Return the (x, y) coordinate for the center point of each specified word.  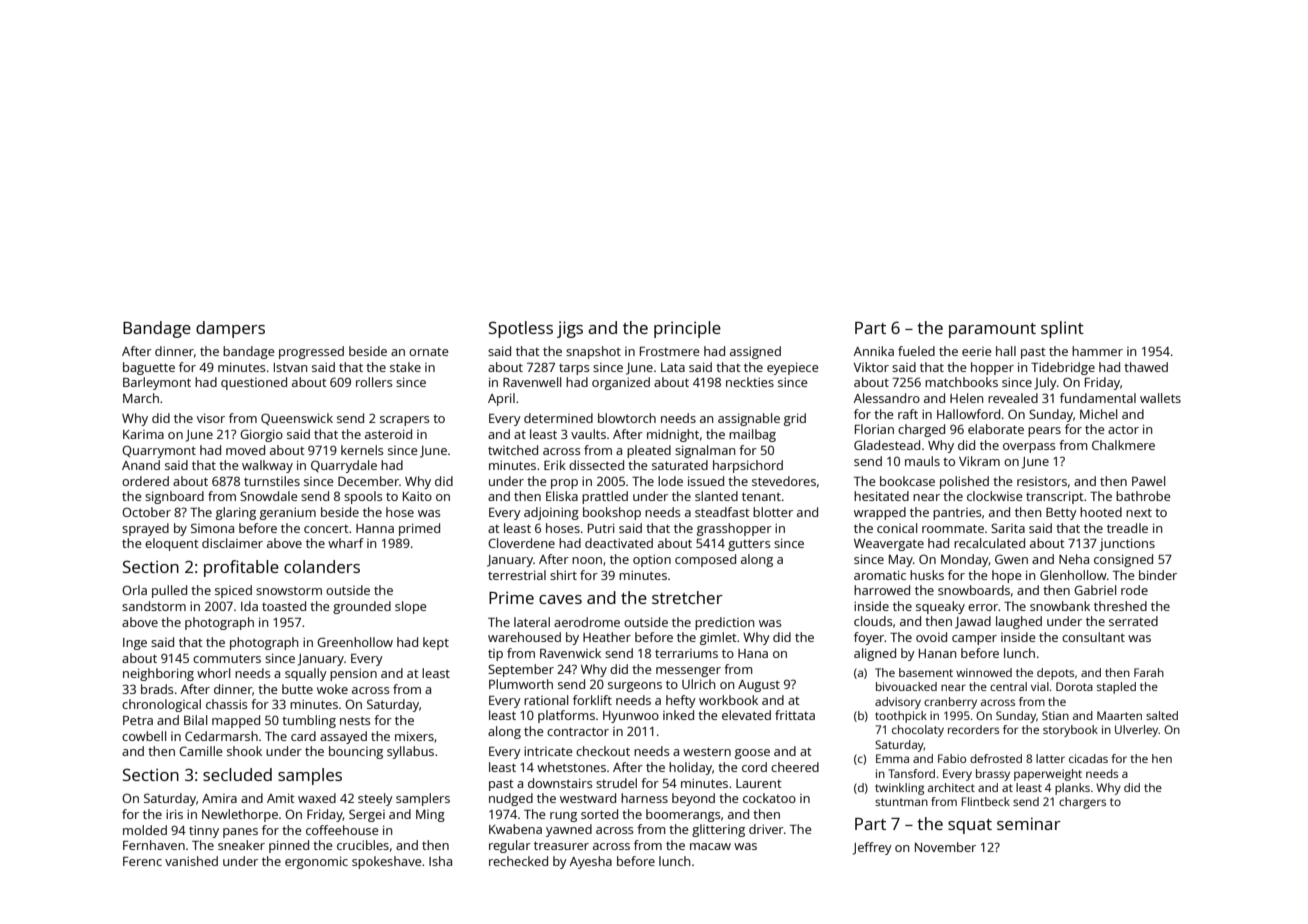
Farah (1149, 672)
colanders (322, 566)
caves (560, 599)
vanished (191, 861)
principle (687, 329)
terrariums (686, 653)
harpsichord (748, 466)
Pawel (1148, 481)
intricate (548, 751)
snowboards (974, 590)
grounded (362, 607)
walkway (267, 466)
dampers (230, 329)
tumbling (309, 721)
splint (1062, 329)
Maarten (1119, 715)
